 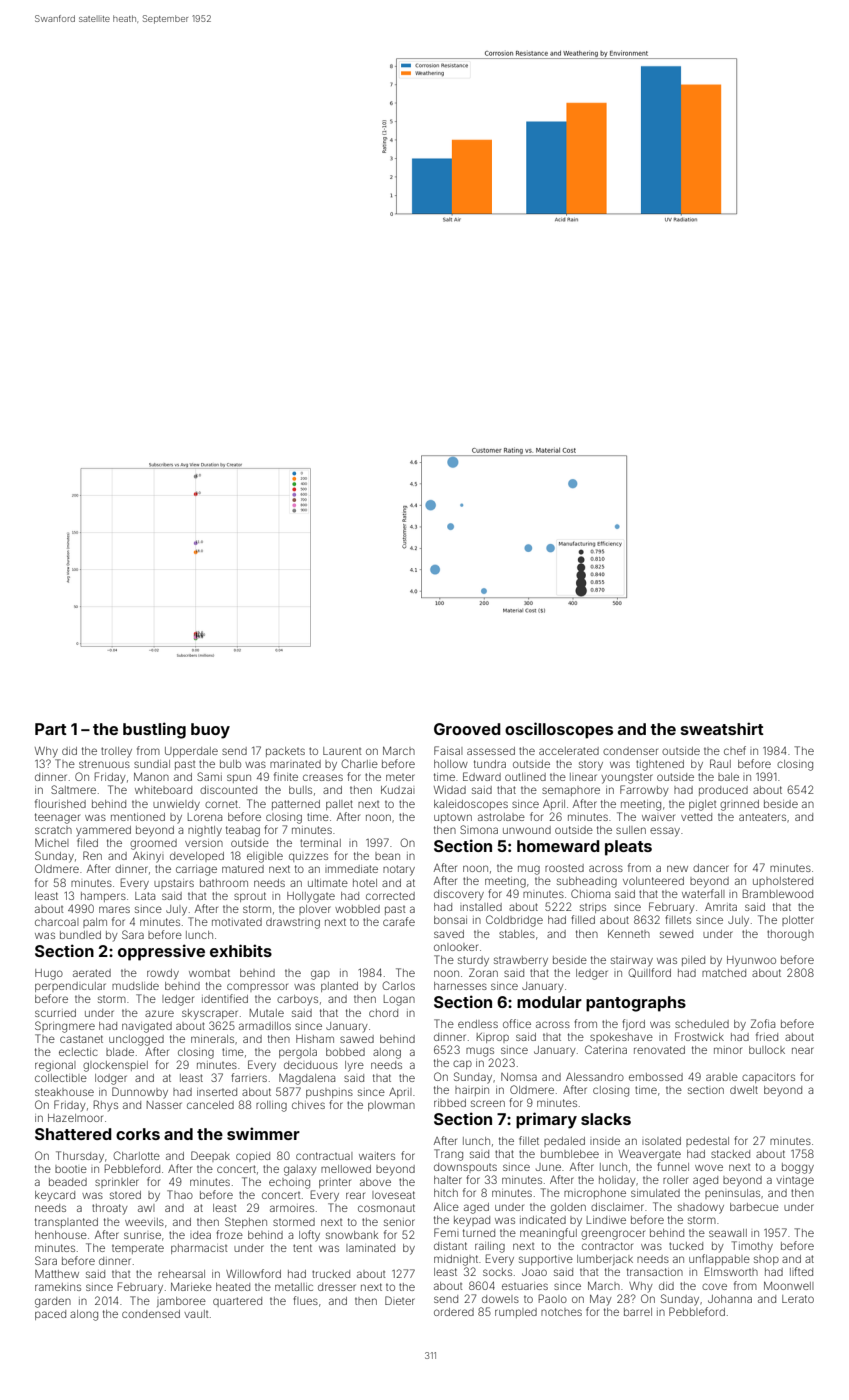 What do you see at coordinates (549, 1002) in the document?
I see `modular` at bounding box center [549, 1002].
